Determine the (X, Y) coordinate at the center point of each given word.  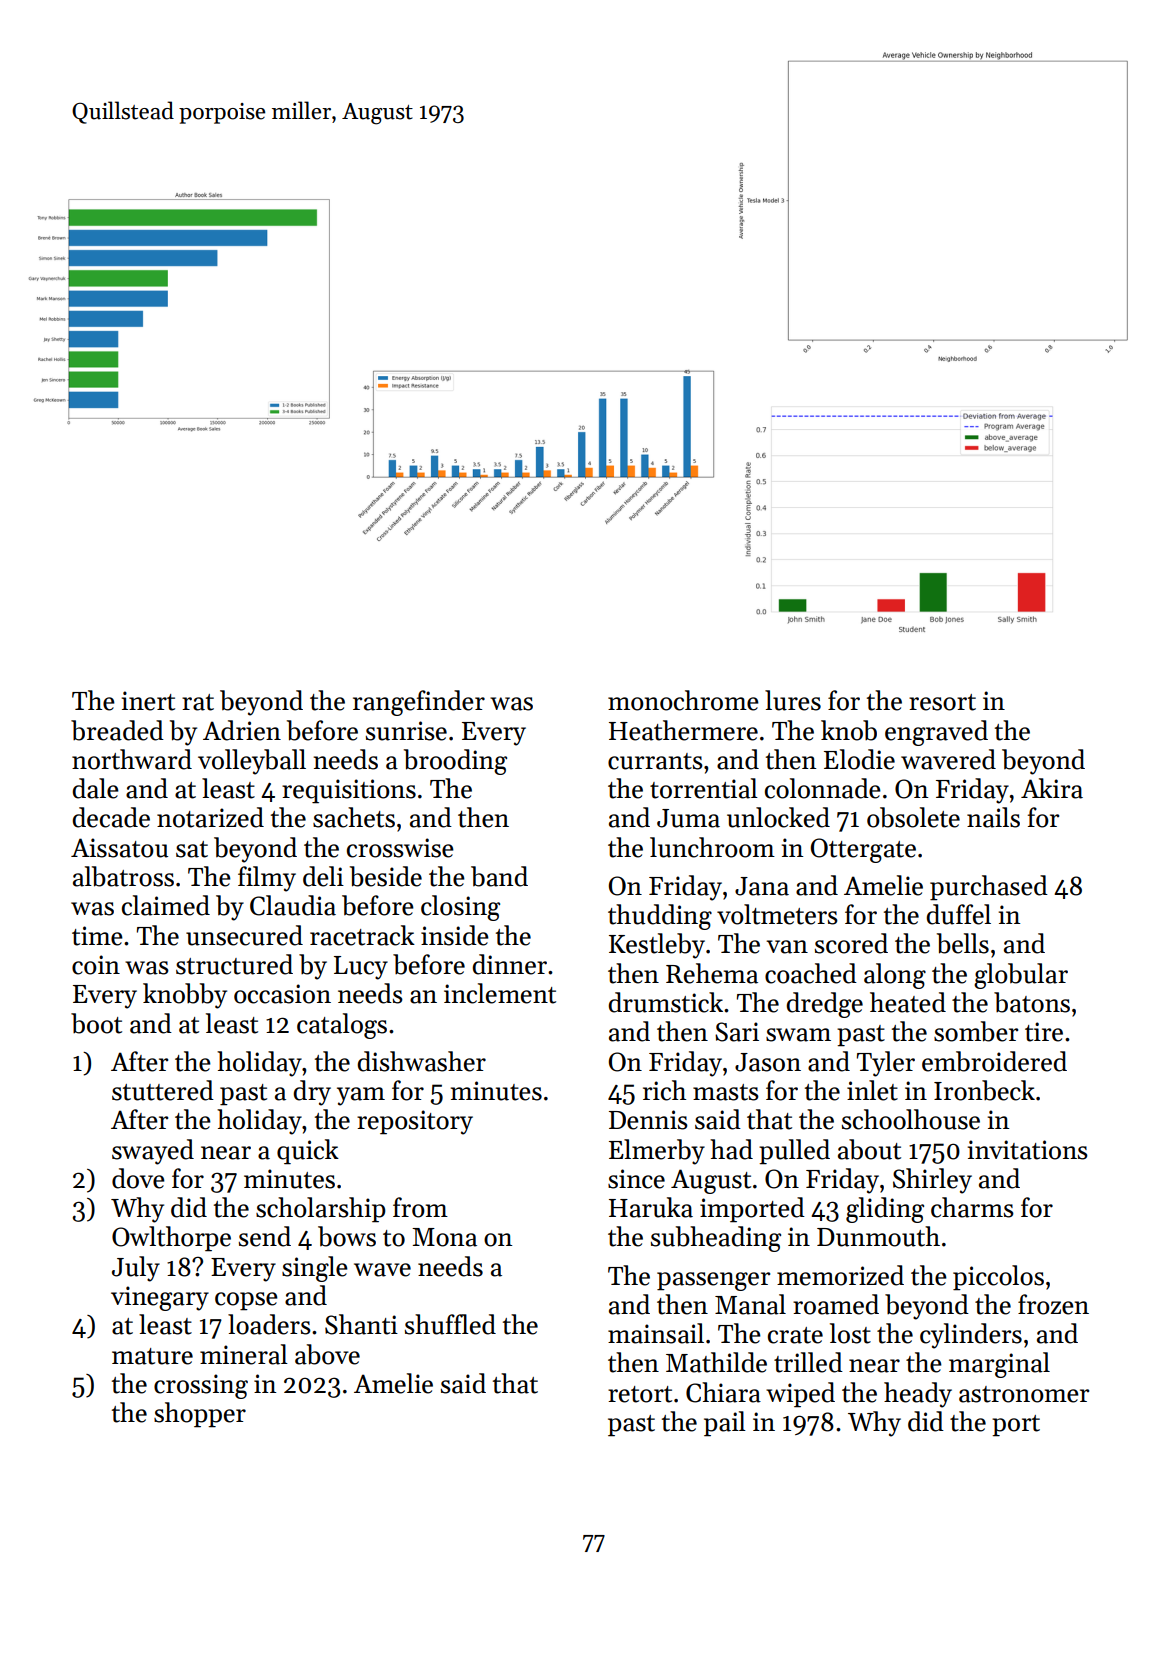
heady (918, 1395)
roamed (836, 1304)
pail (725, 1424)
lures (793, 700)
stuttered (163, 1090)
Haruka (651, 1207)
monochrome (683, 700)
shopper (200, 1415)
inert (148, 701)
